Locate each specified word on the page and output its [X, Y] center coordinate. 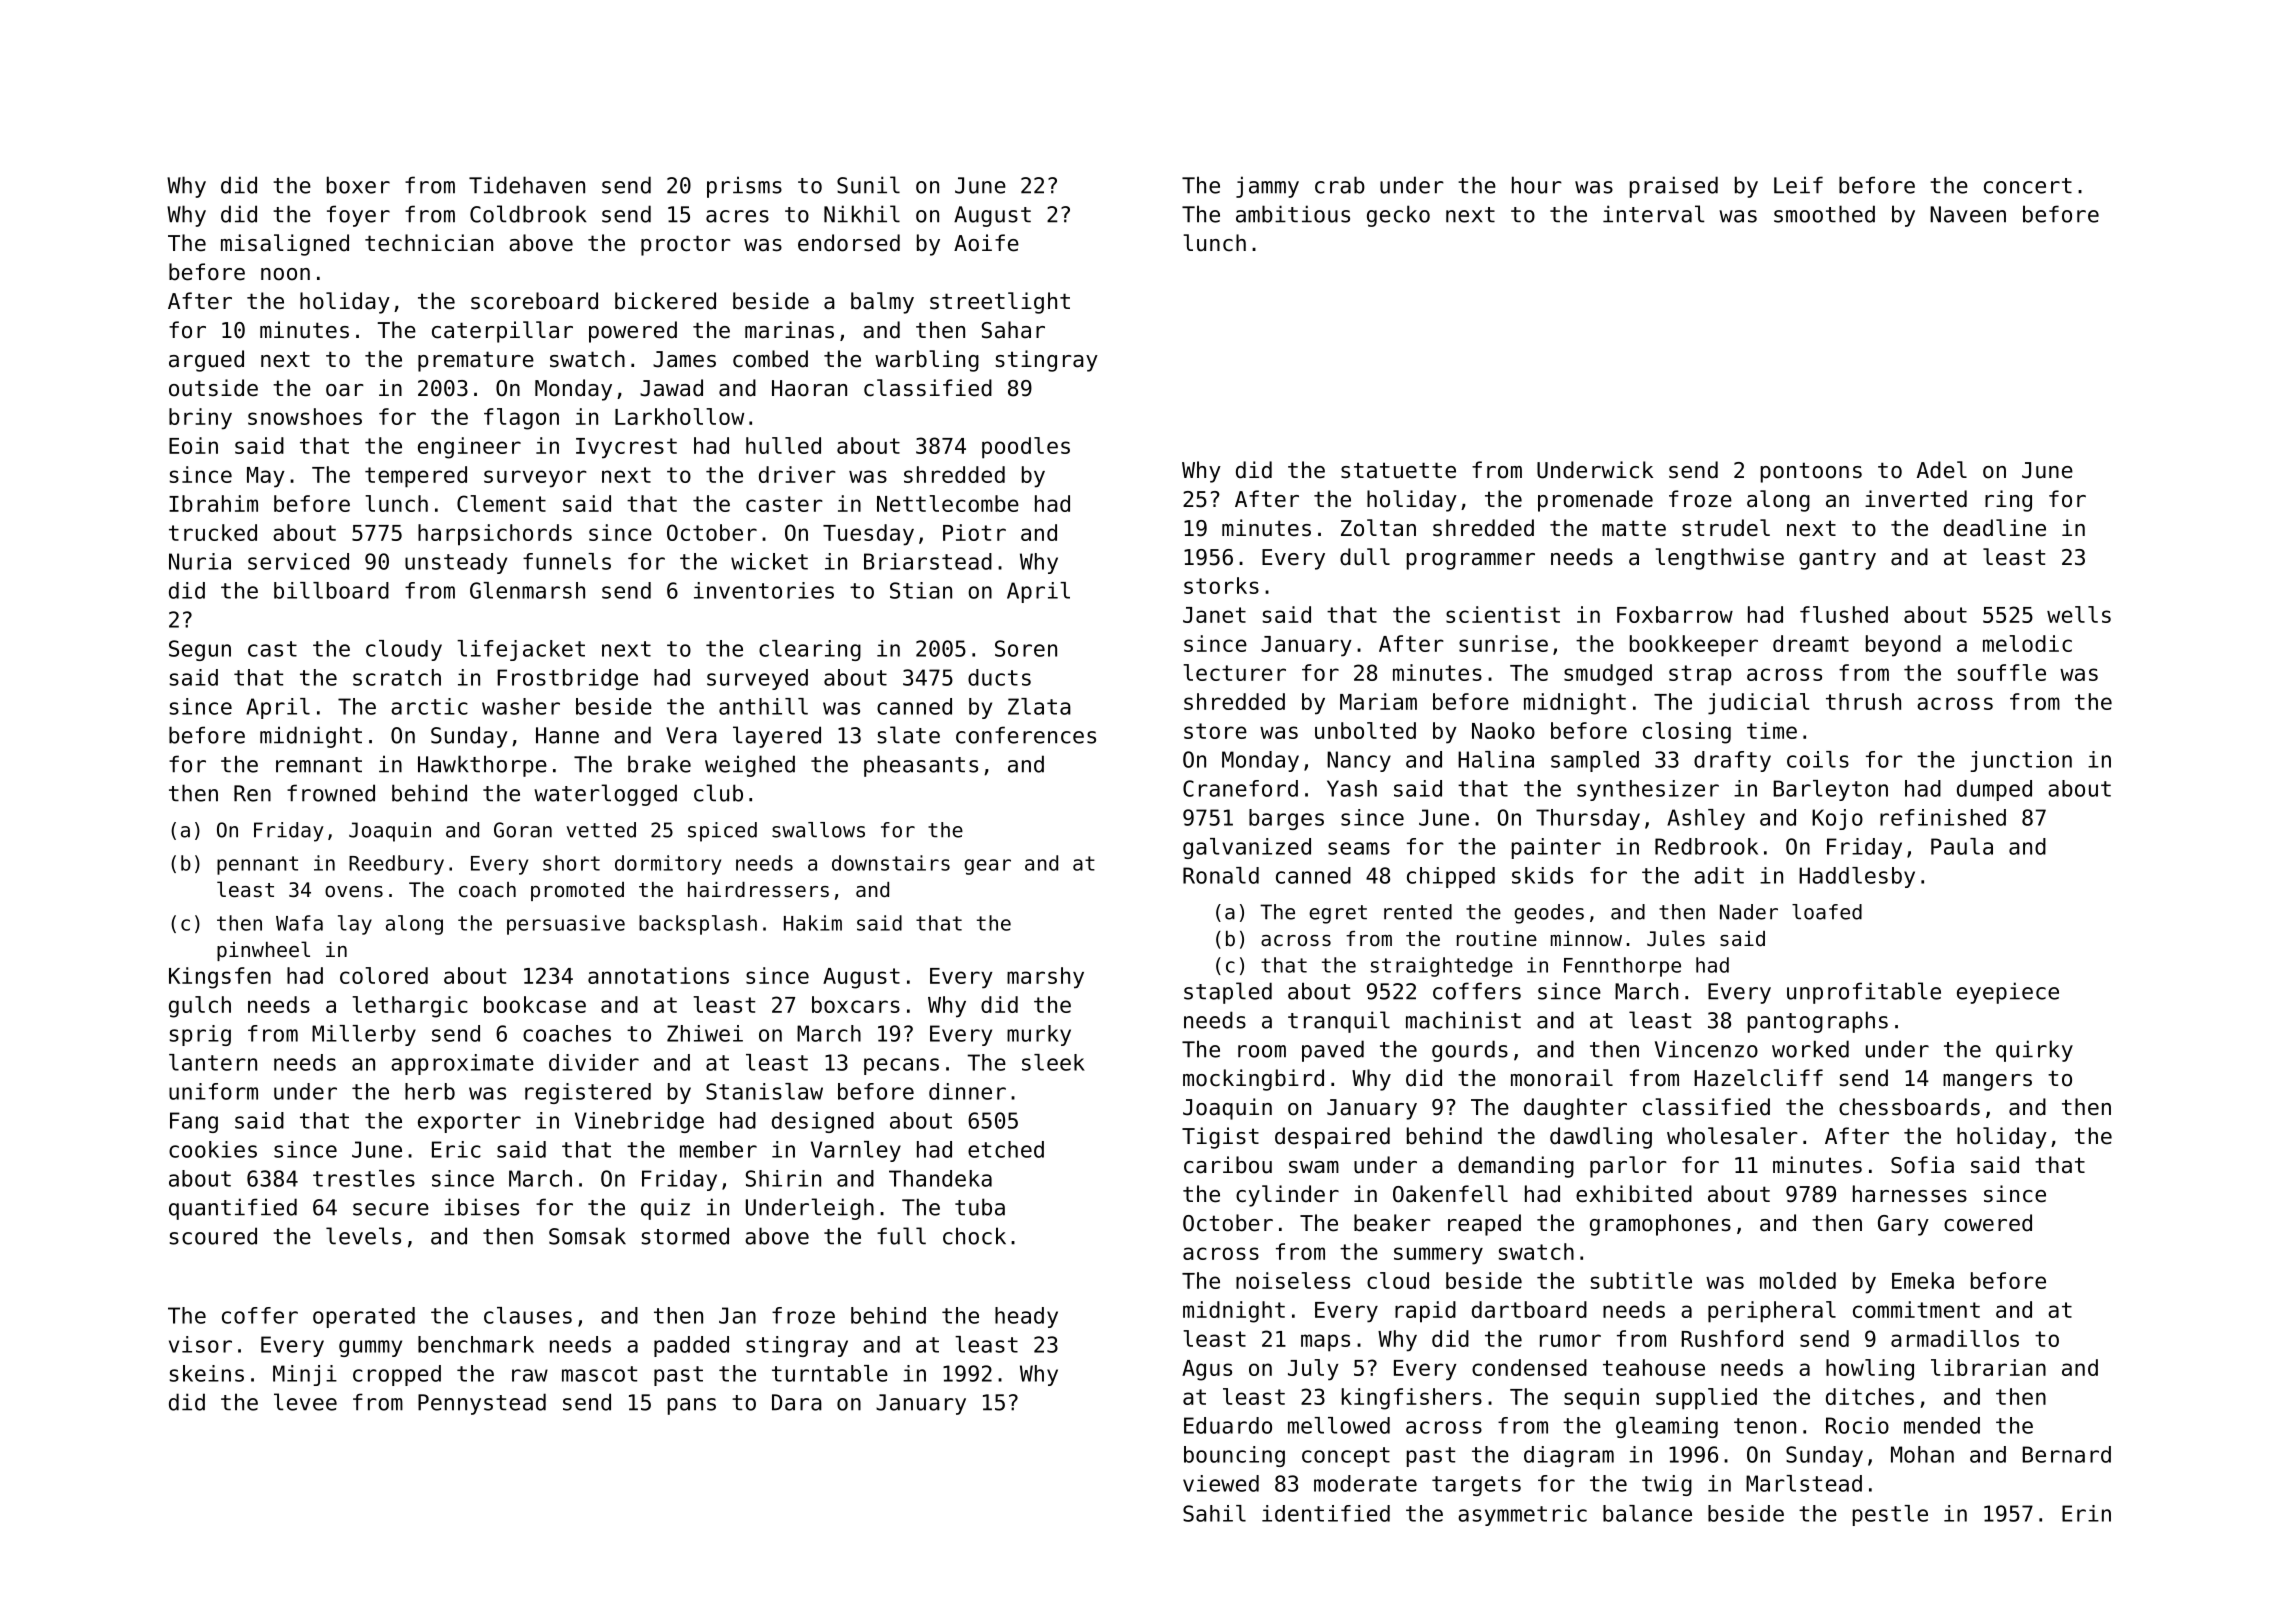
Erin [2086, 1513]
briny [200, 419]
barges [1286, 819]
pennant [257, 865]
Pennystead [482, 1404]
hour [1537, 185]
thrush [1863, 701]
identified [1326, 1513]
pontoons [1811, 472]
